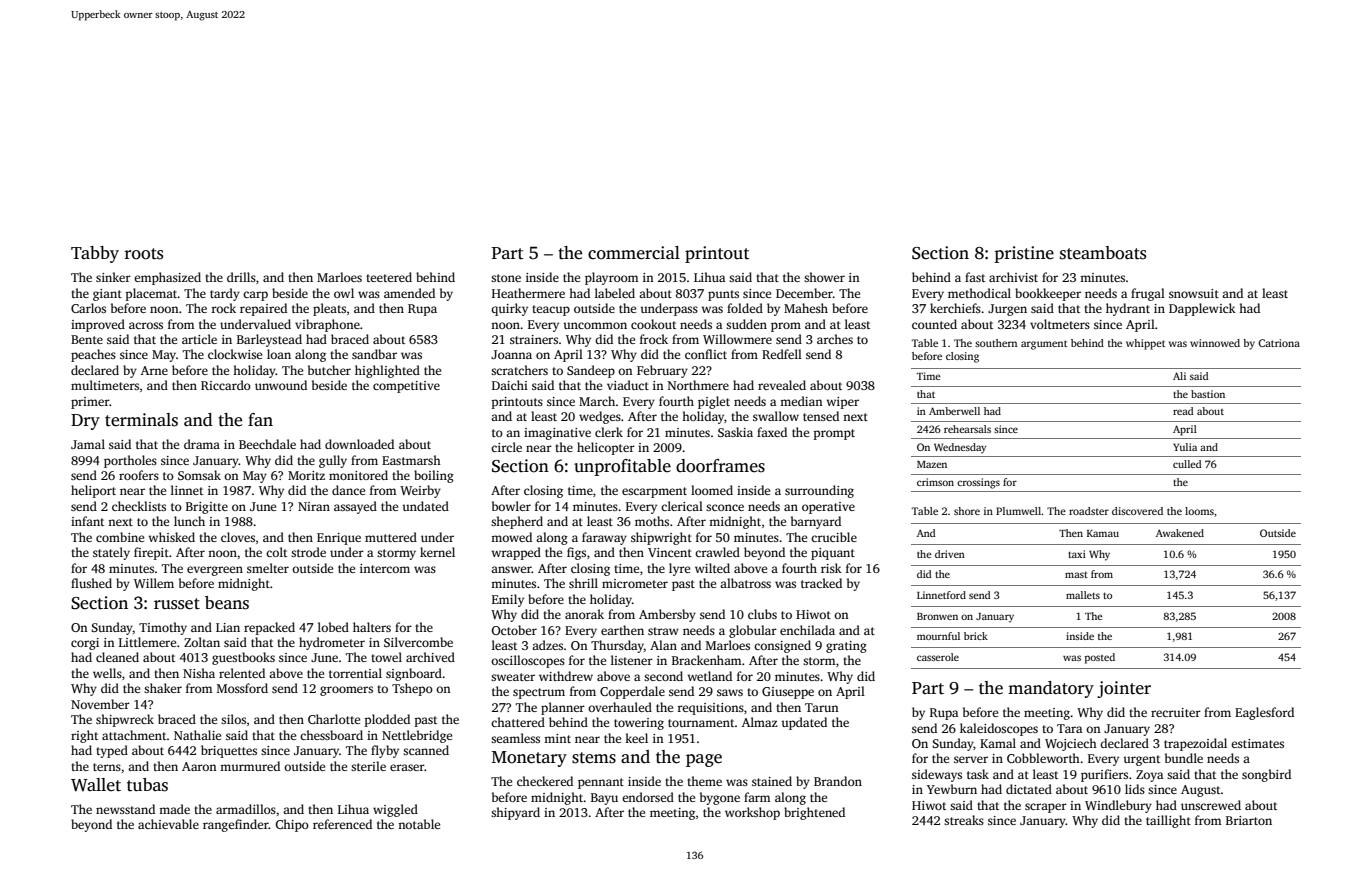  I want to click on conflict, so click(706, 354).
